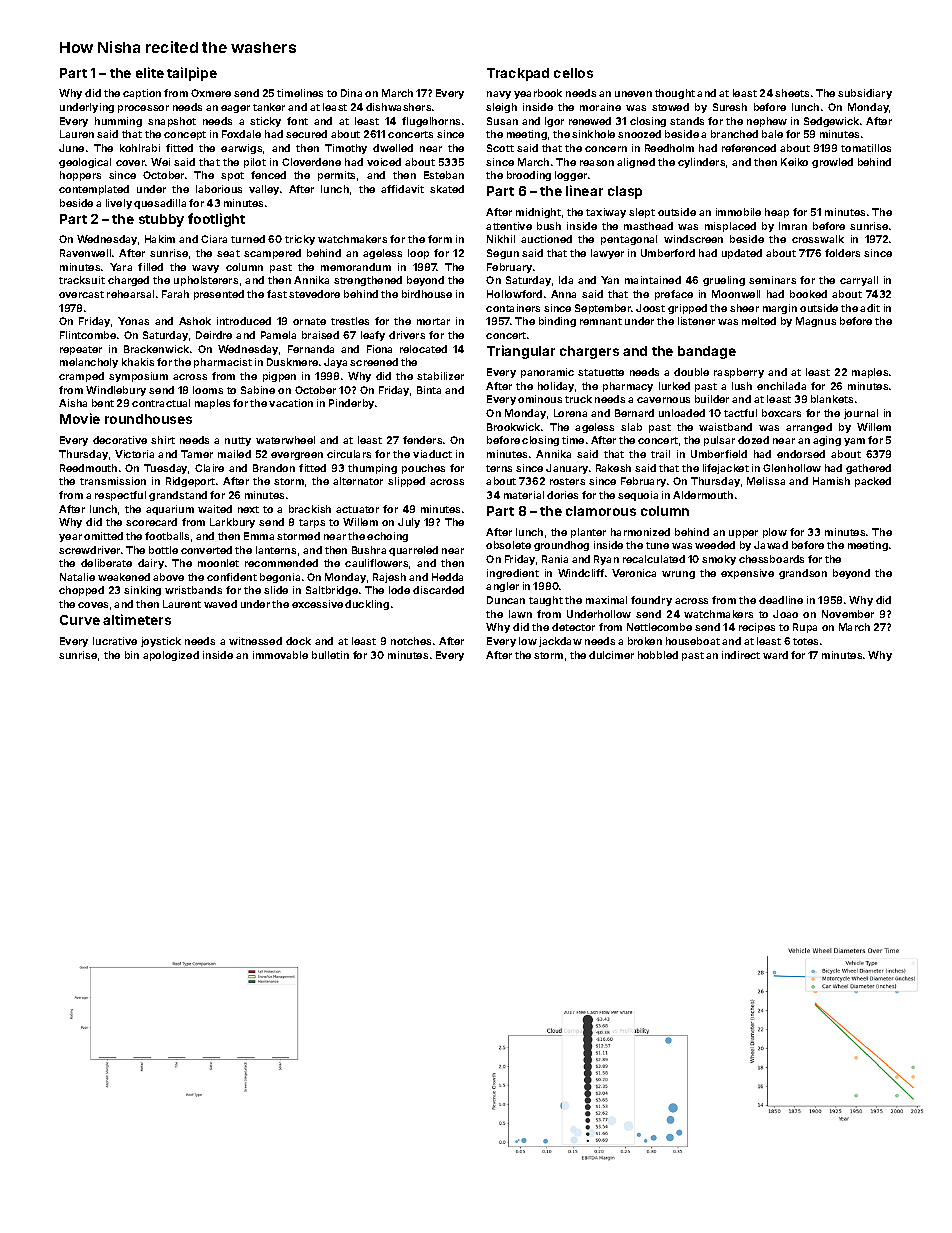 The image size is (952, 1233). What do you see at coordinates (518, 74) in the screenshot?
I see `Trackpad` at bounding box center [518, 74].
